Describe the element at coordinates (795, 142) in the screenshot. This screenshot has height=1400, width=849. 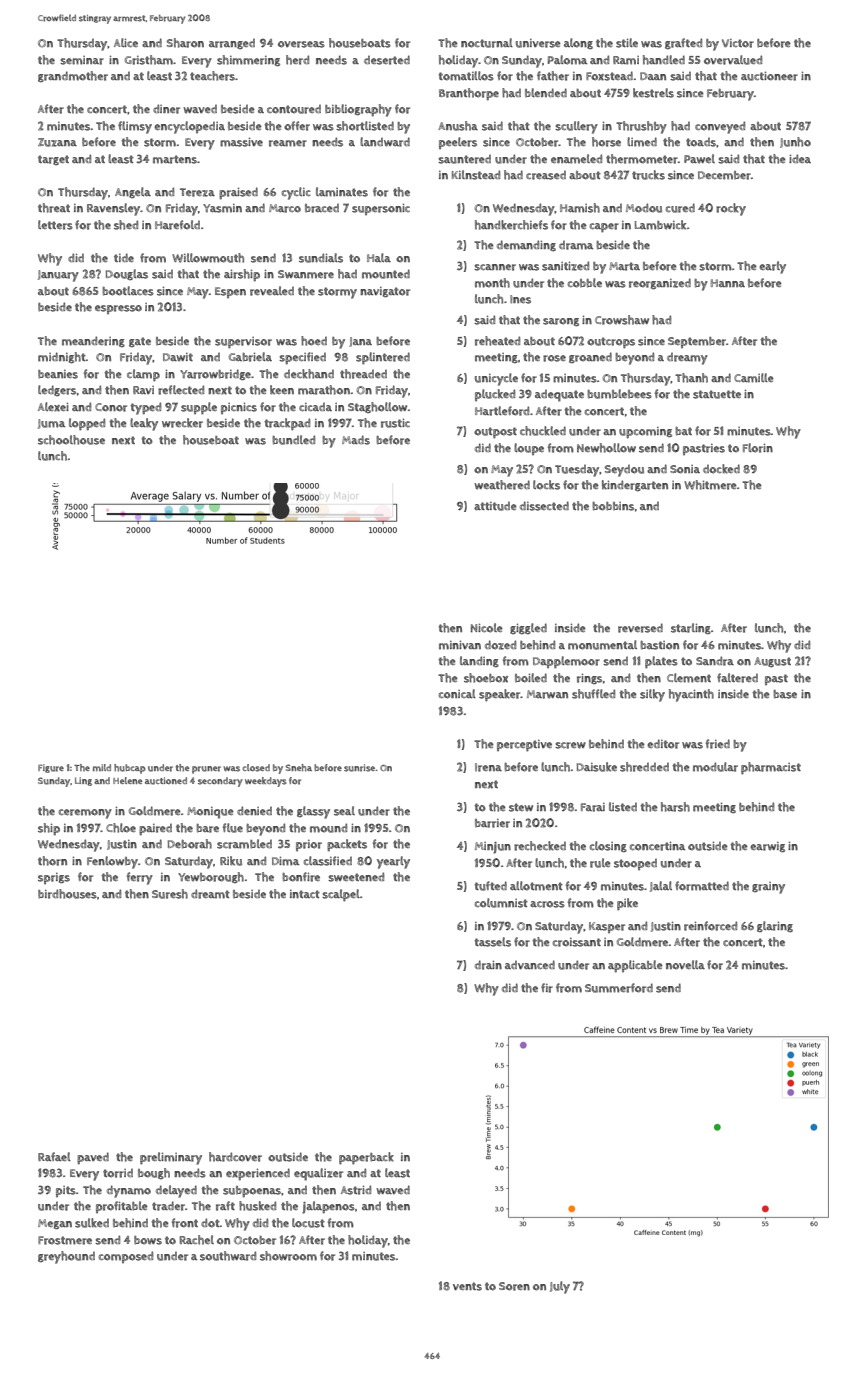
I see `Junho` at that location.
